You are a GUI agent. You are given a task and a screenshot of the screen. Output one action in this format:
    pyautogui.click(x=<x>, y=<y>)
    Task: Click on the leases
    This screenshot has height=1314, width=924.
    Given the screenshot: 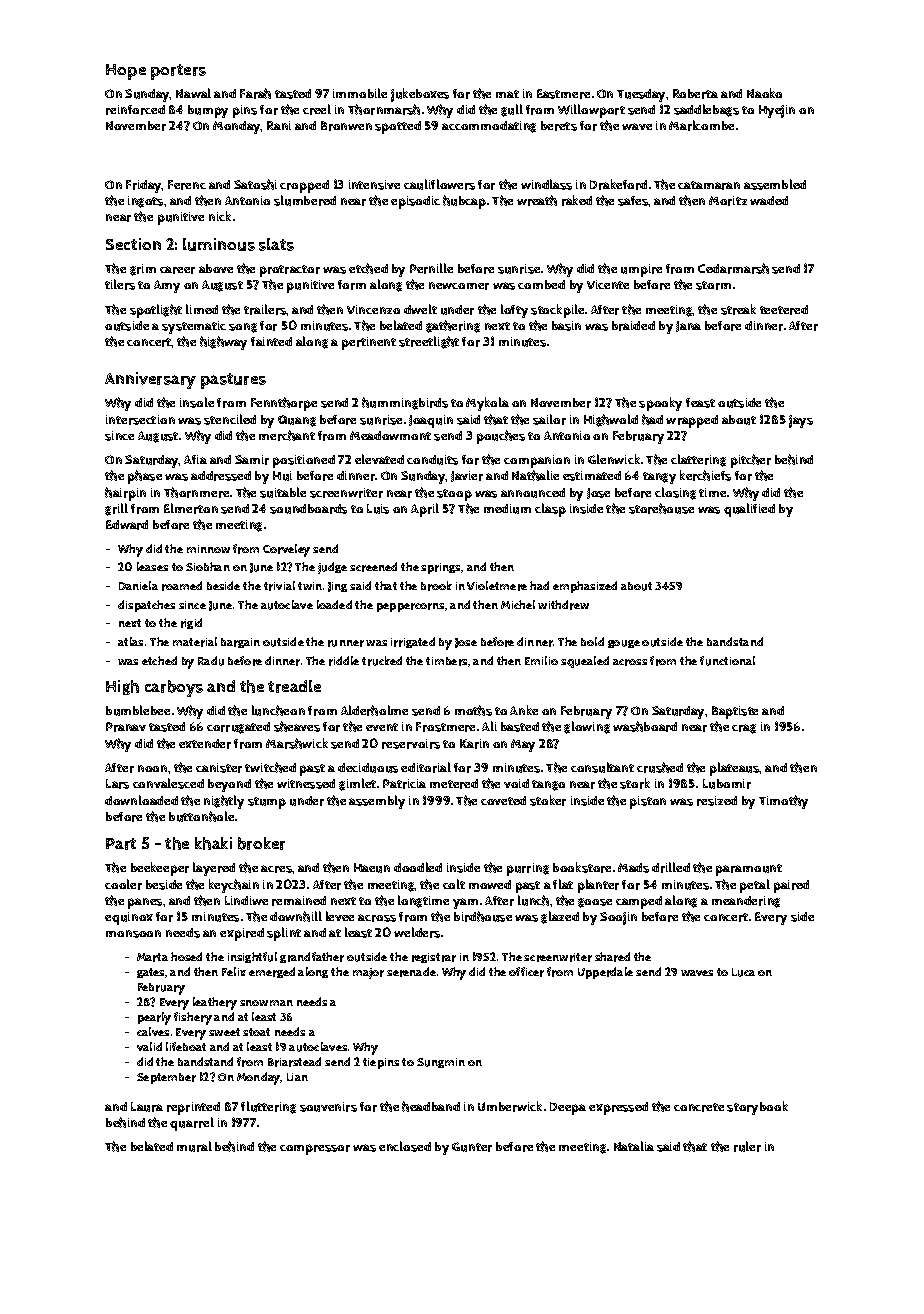 What is the action you would take?
    pyautogui.click(x=152, y=566)
